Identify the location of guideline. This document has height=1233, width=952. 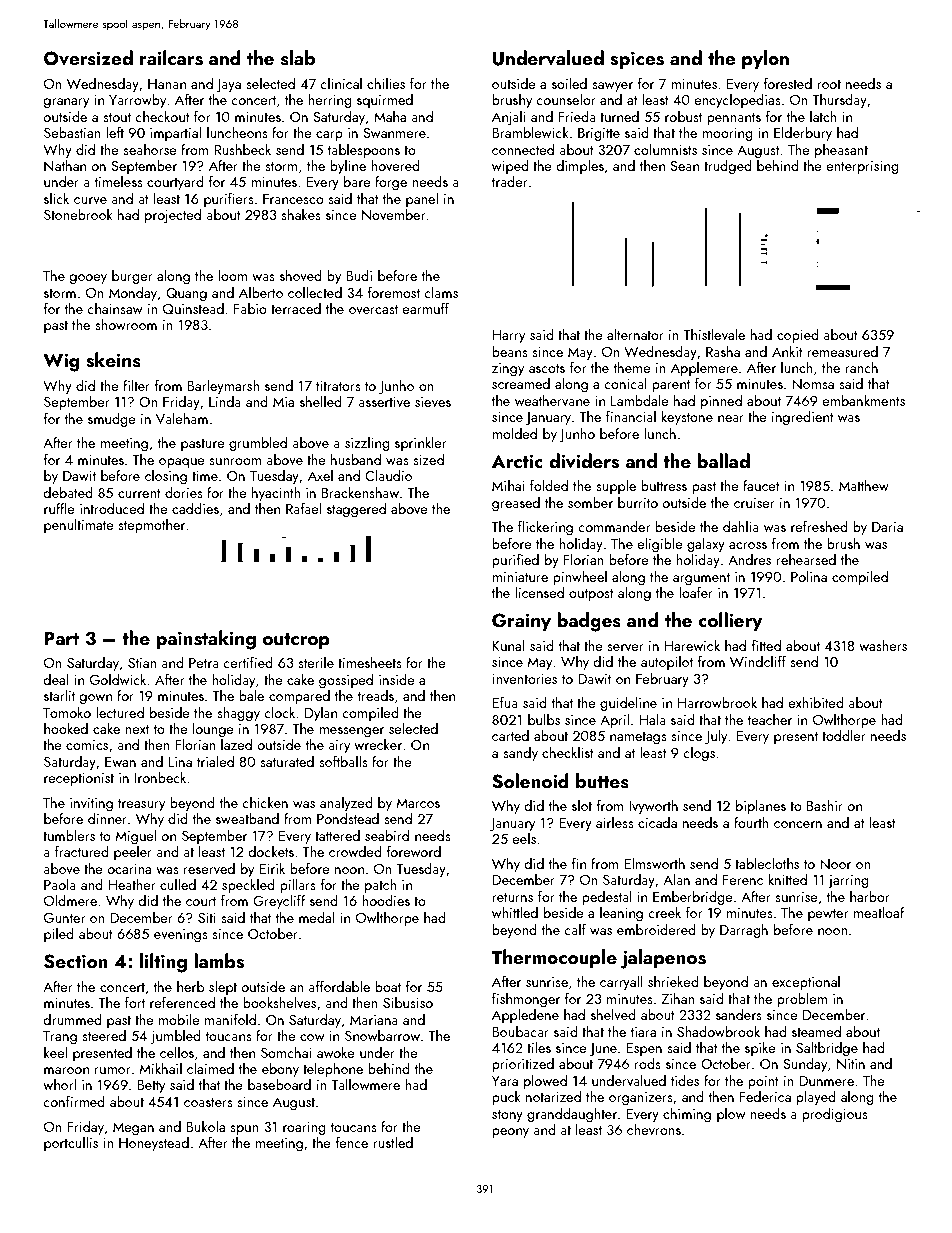
(628, 704).
